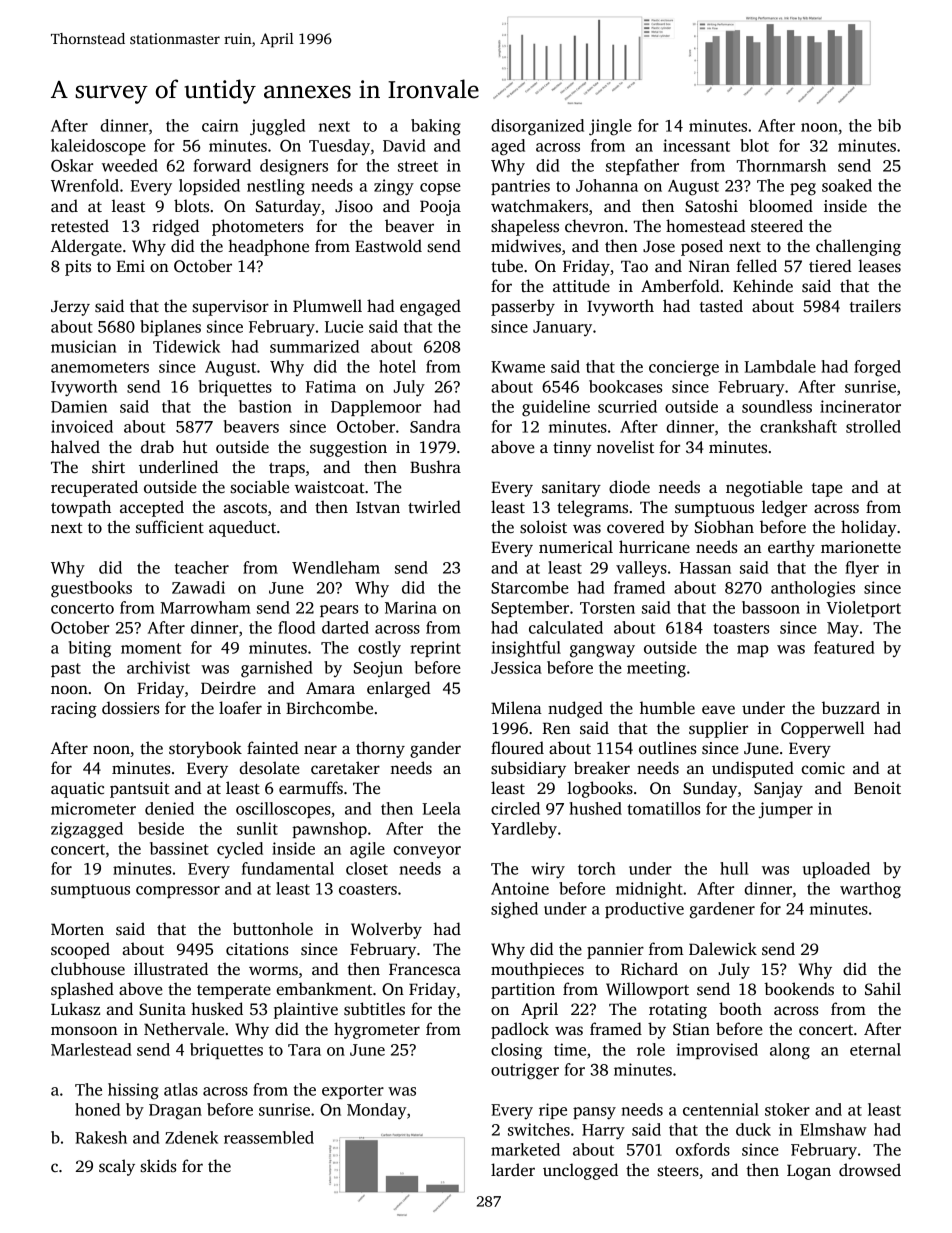  What do you see at coordinates (368, 889) in the screenshot?
I see `coasters` at bounding box center [368, 889].
